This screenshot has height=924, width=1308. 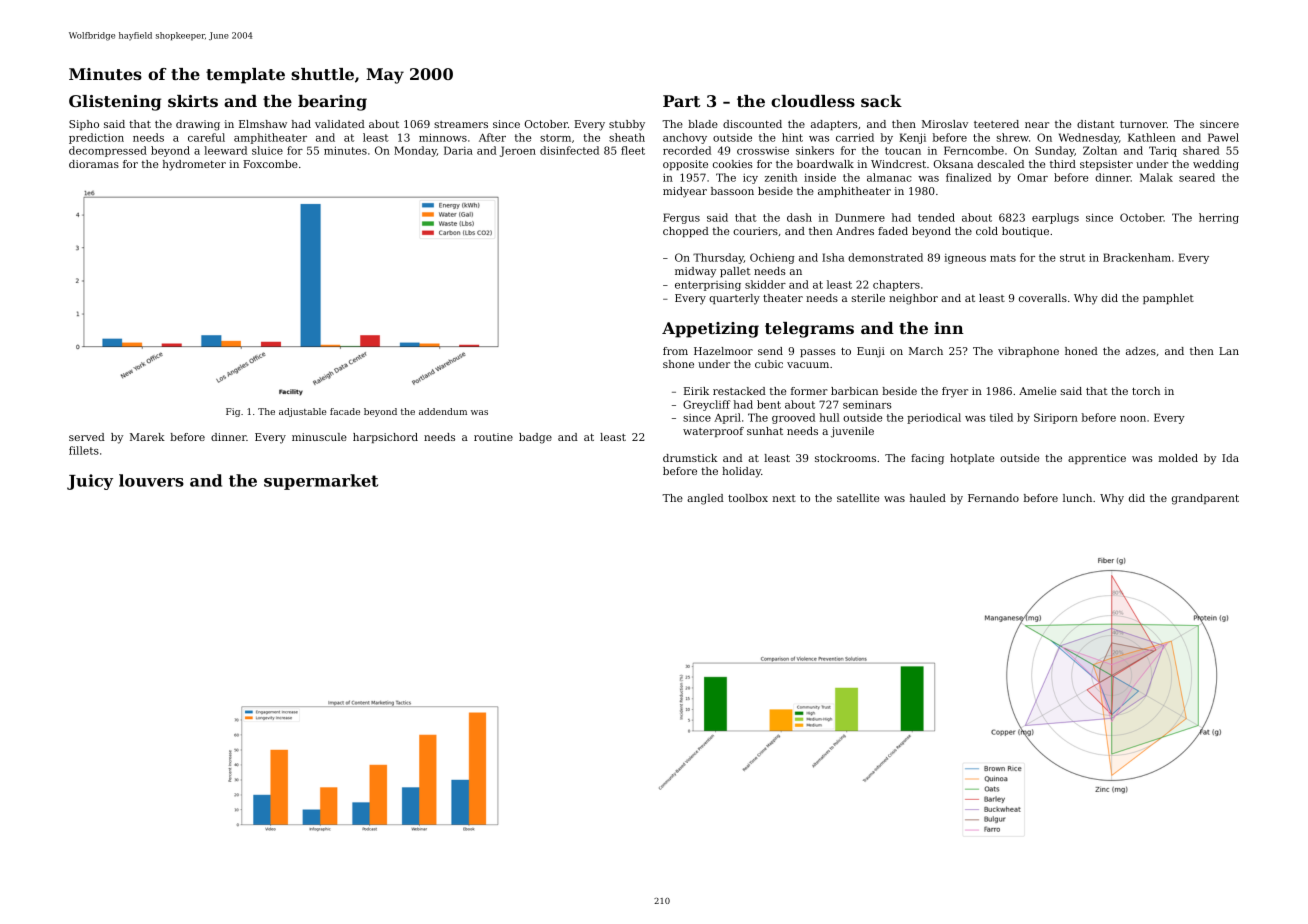 What do you see at coordinates (708, 286) in the screenshot?
I see `enterprising` at bounding box center [708, 286].
